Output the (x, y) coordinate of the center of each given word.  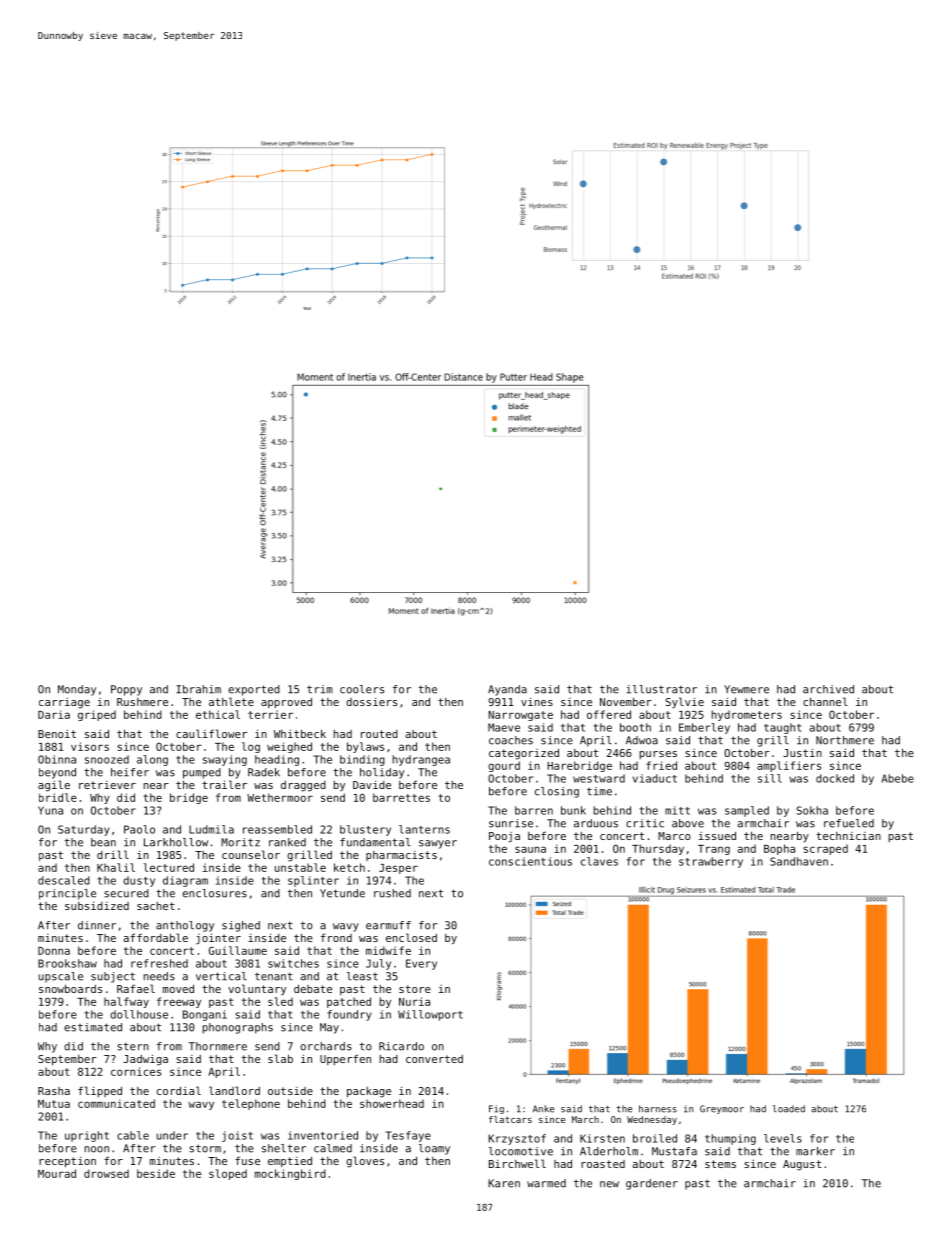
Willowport (430, 1015)
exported (254, 690)
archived (828, 689)
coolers (362, 689)
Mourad (57, 1173)
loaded (789, 1109)
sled (280, 1001)
